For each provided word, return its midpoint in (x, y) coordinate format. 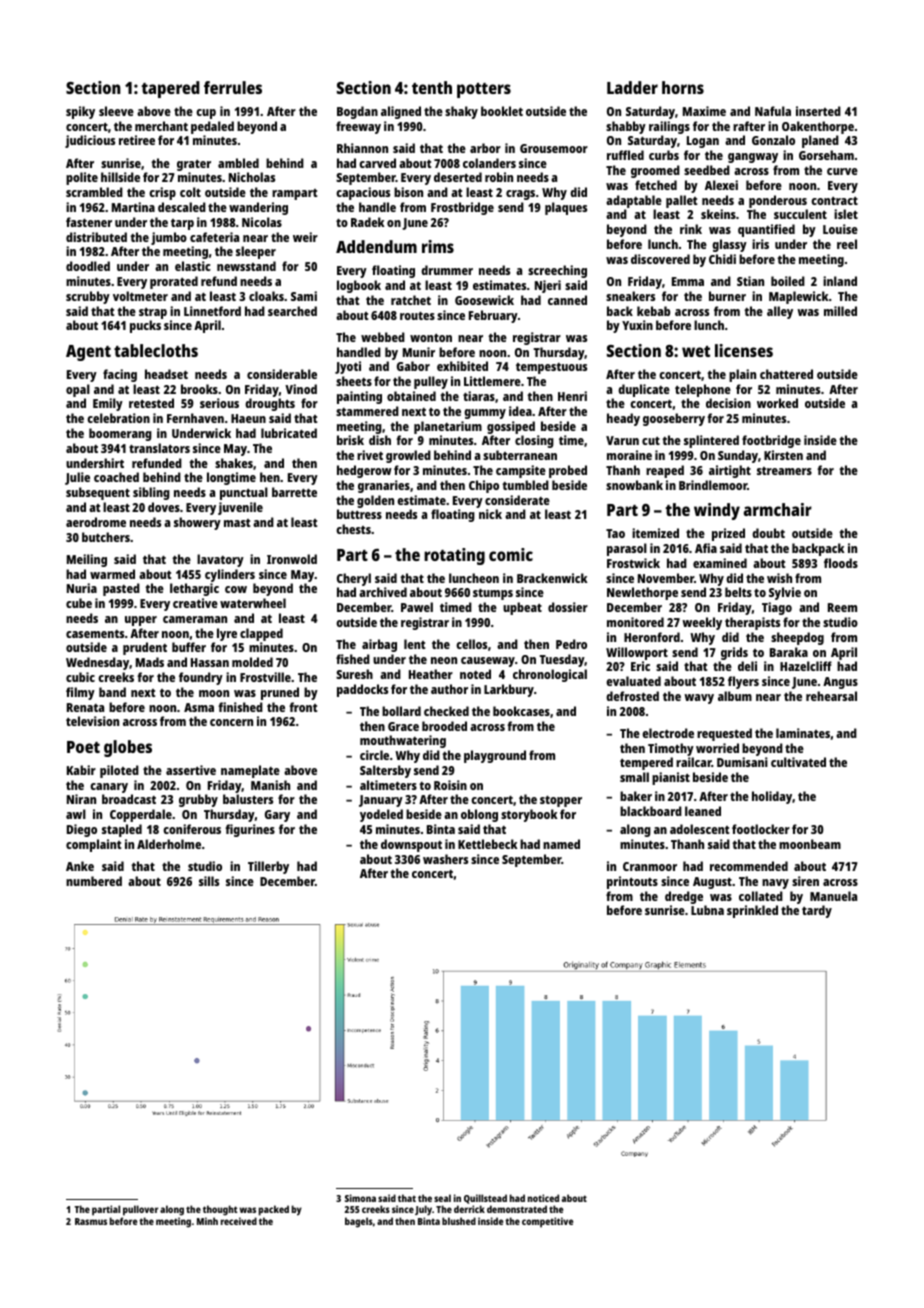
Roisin (450, 785)
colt (190, 192)
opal (78, 390)
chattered (786, 374)
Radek (368, 222)
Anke (80, 866)
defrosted (632, 696)
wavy (699, 699)
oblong (479, 815)
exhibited (462, 366)
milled (840, 311)
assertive (191, 770)
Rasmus (91, 1221)
